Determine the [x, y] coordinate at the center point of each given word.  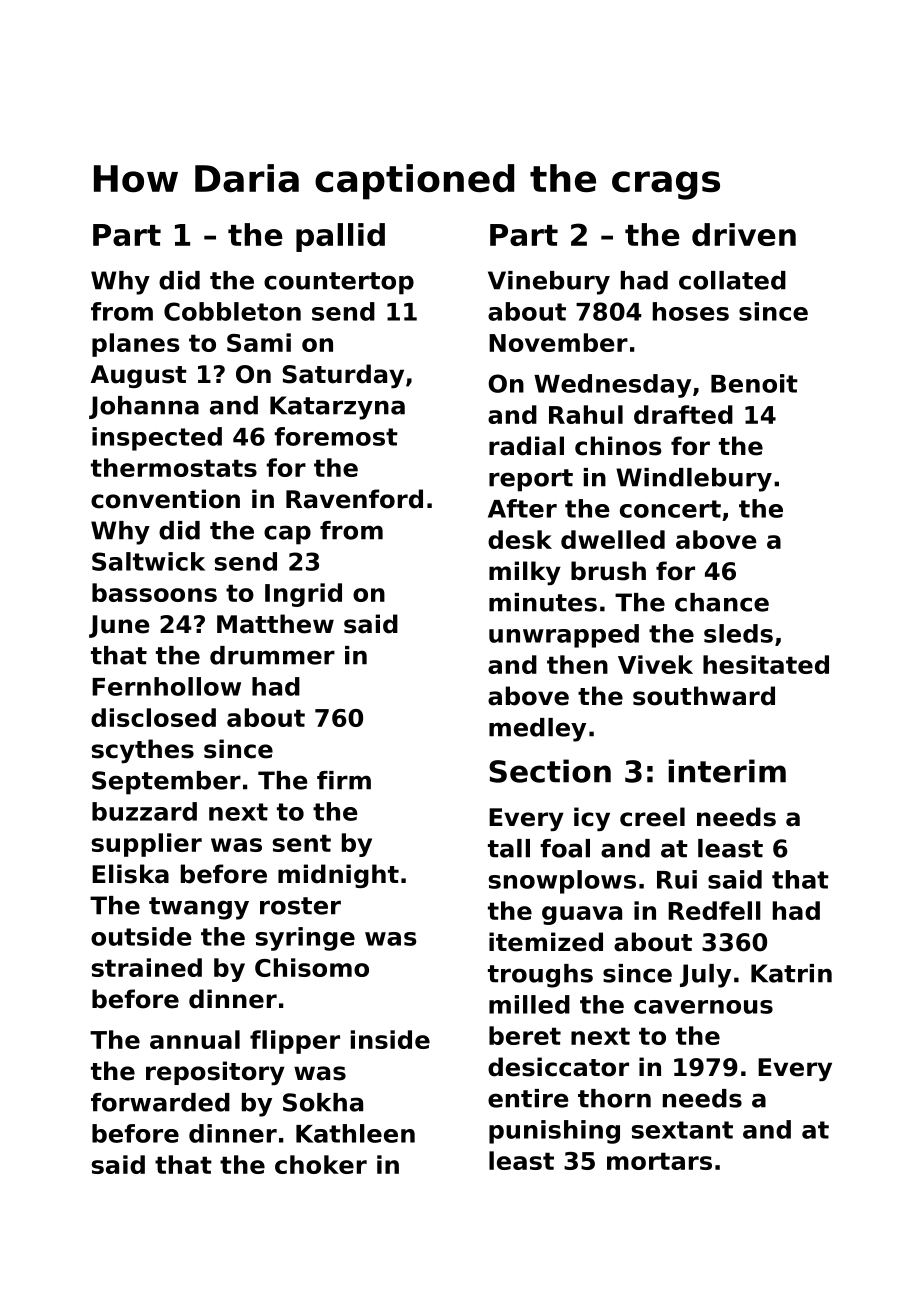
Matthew [275, 624]
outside [141, 936]
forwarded [160, 1102]
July [705, 976]
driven [744, 234]
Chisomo [312, 967]
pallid [340, 237]
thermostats [174, 467]
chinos [618, 446]
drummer [272, 655]
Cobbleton [232, 311]
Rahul [586, 414]
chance [722, 602]
